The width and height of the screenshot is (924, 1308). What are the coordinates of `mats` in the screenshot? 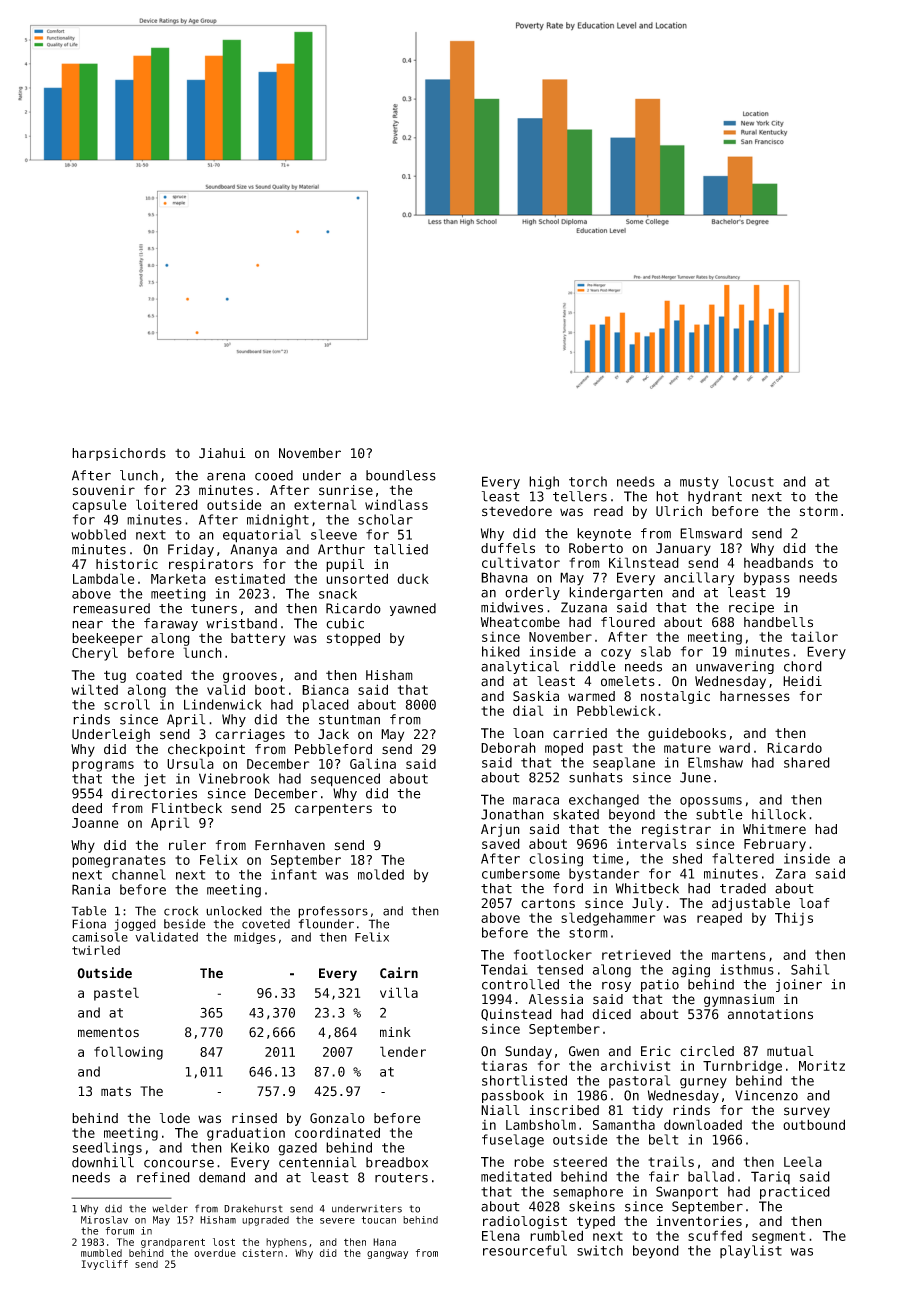 It's located at (116, 1092).
